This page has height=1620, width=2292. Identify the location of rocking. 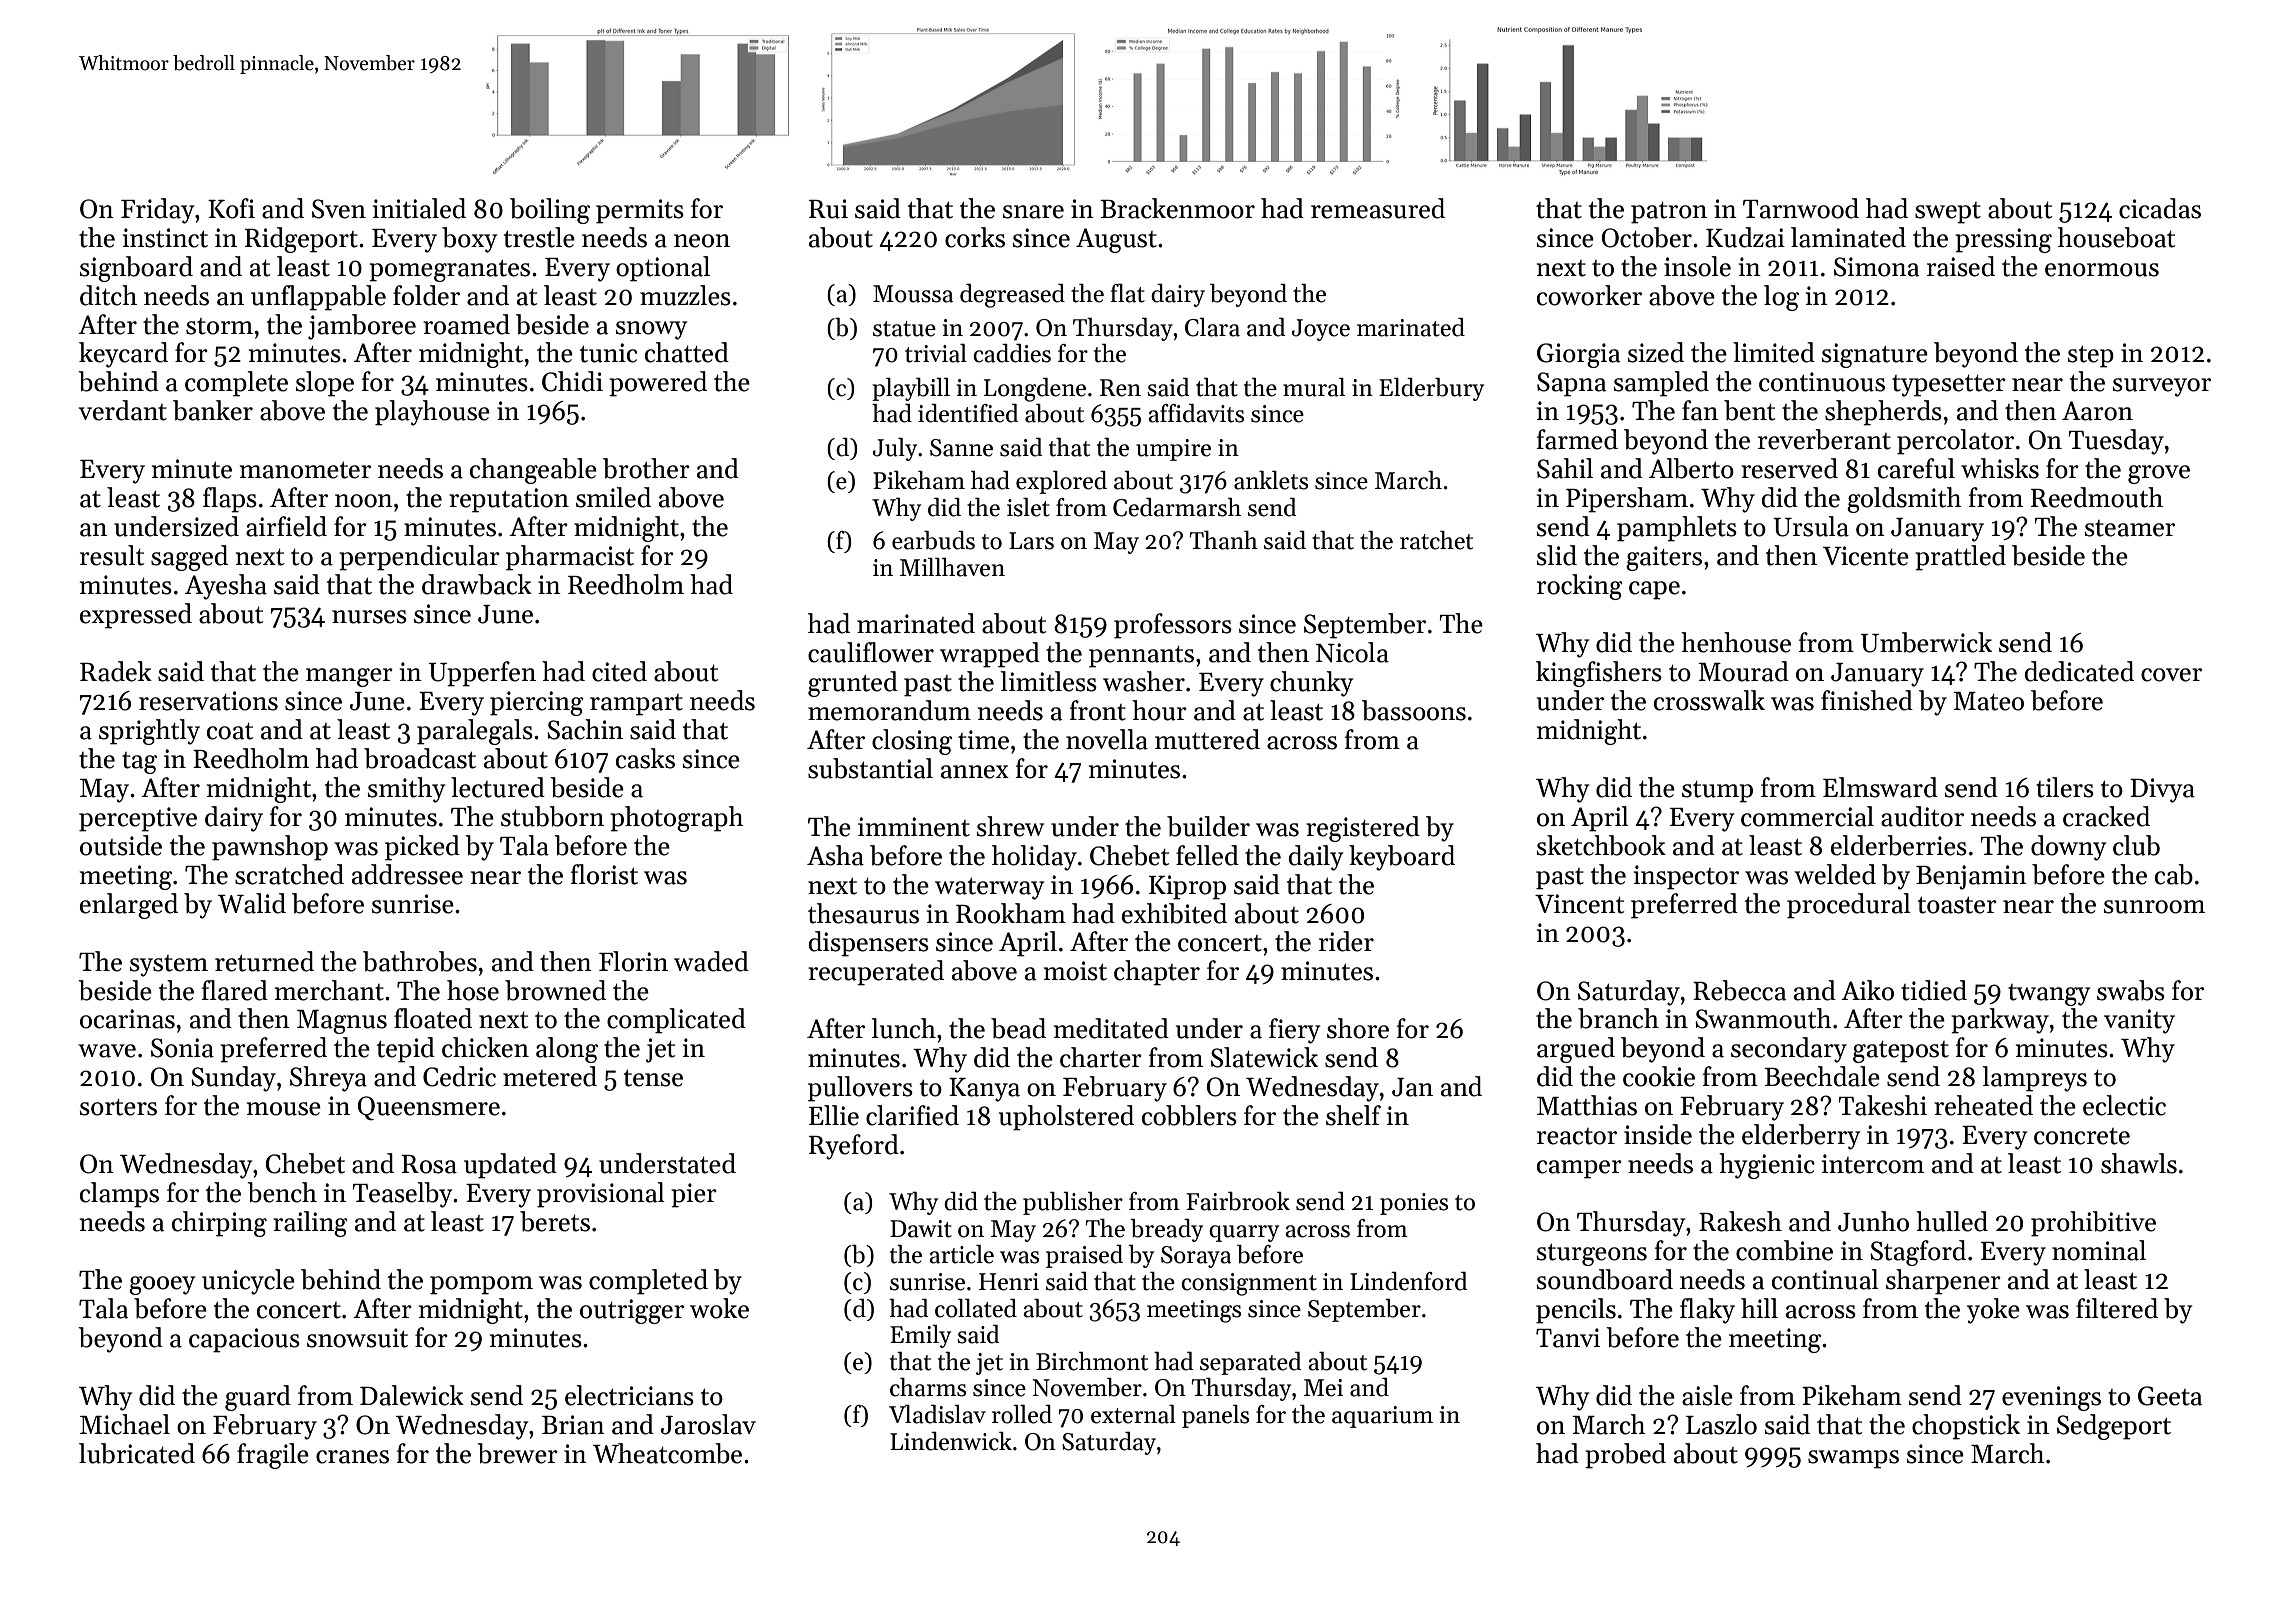
(1580, 587).
